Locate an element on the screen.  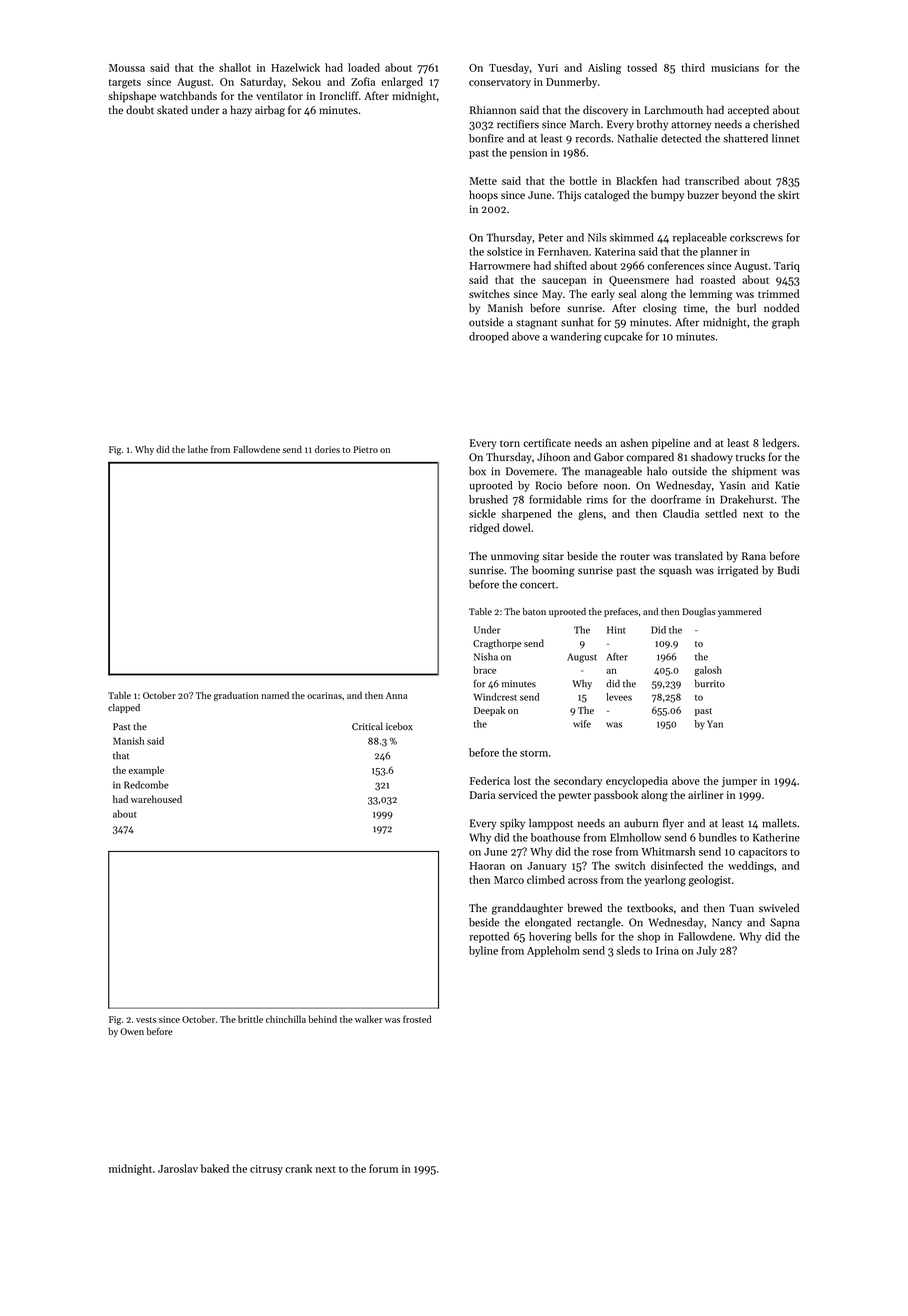
loaded is located at coordinates (364, 67).
